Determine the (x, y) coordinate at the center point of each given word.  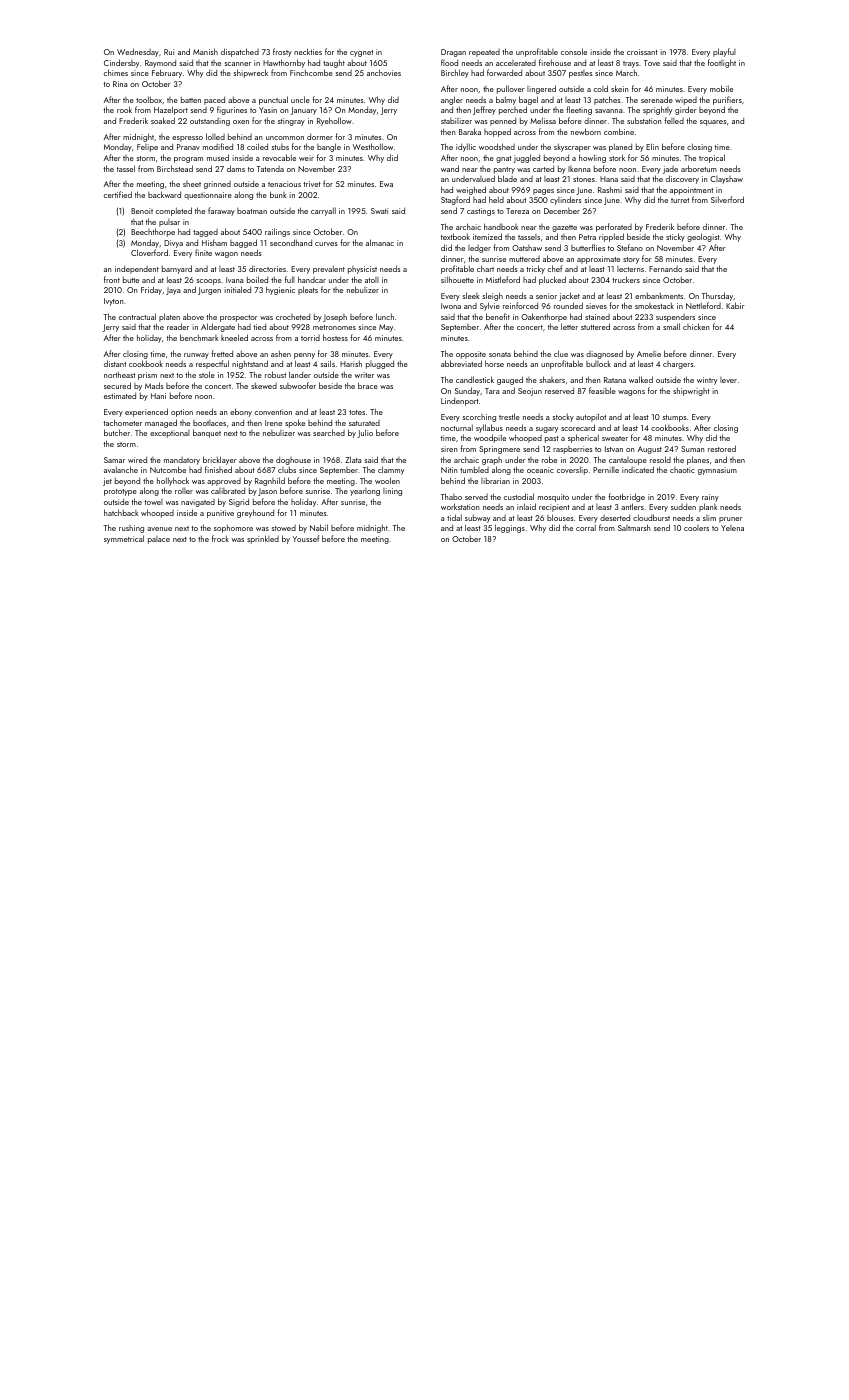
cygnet (361, 53)
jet (107, 482)
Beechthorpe (153, 232)
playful (724, 52)
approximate (598, 260)
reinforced (520, 305)
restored (722, 448)
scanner (238, 64)
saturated (364, 423)
